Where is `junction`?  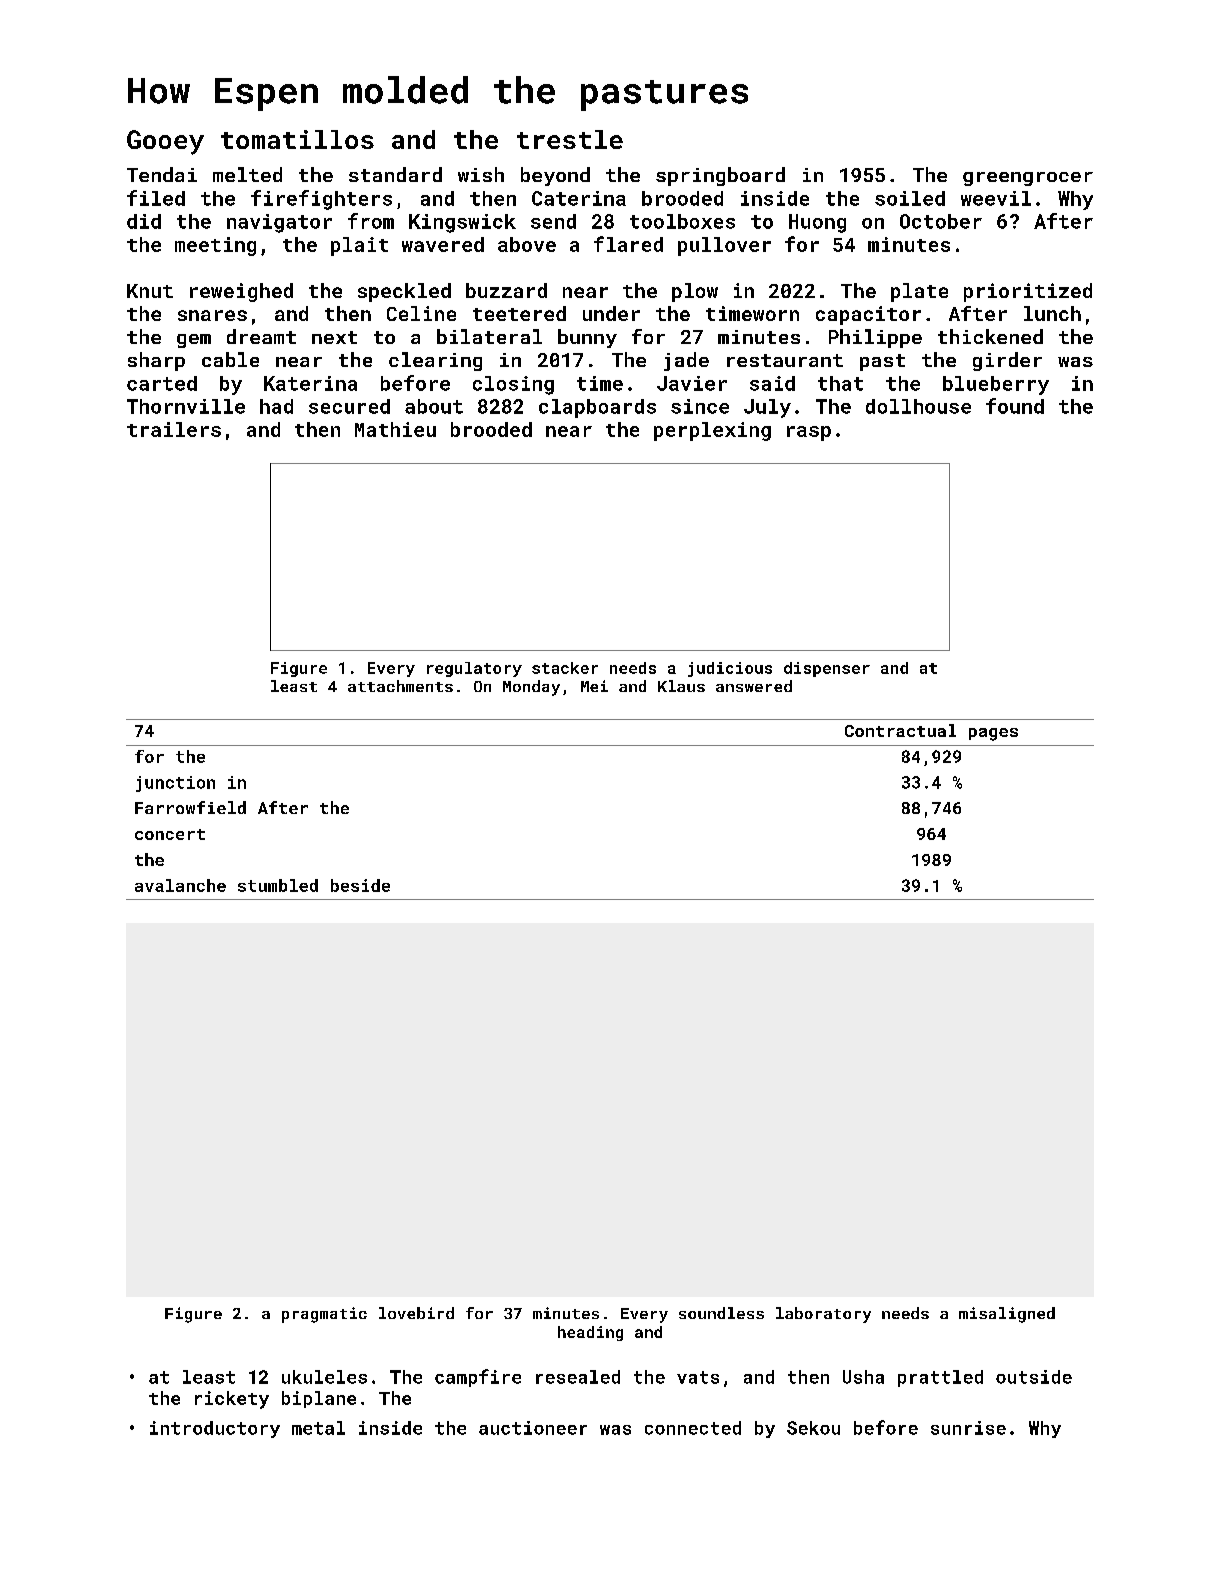 junction is located at coordinates (175, 784).
